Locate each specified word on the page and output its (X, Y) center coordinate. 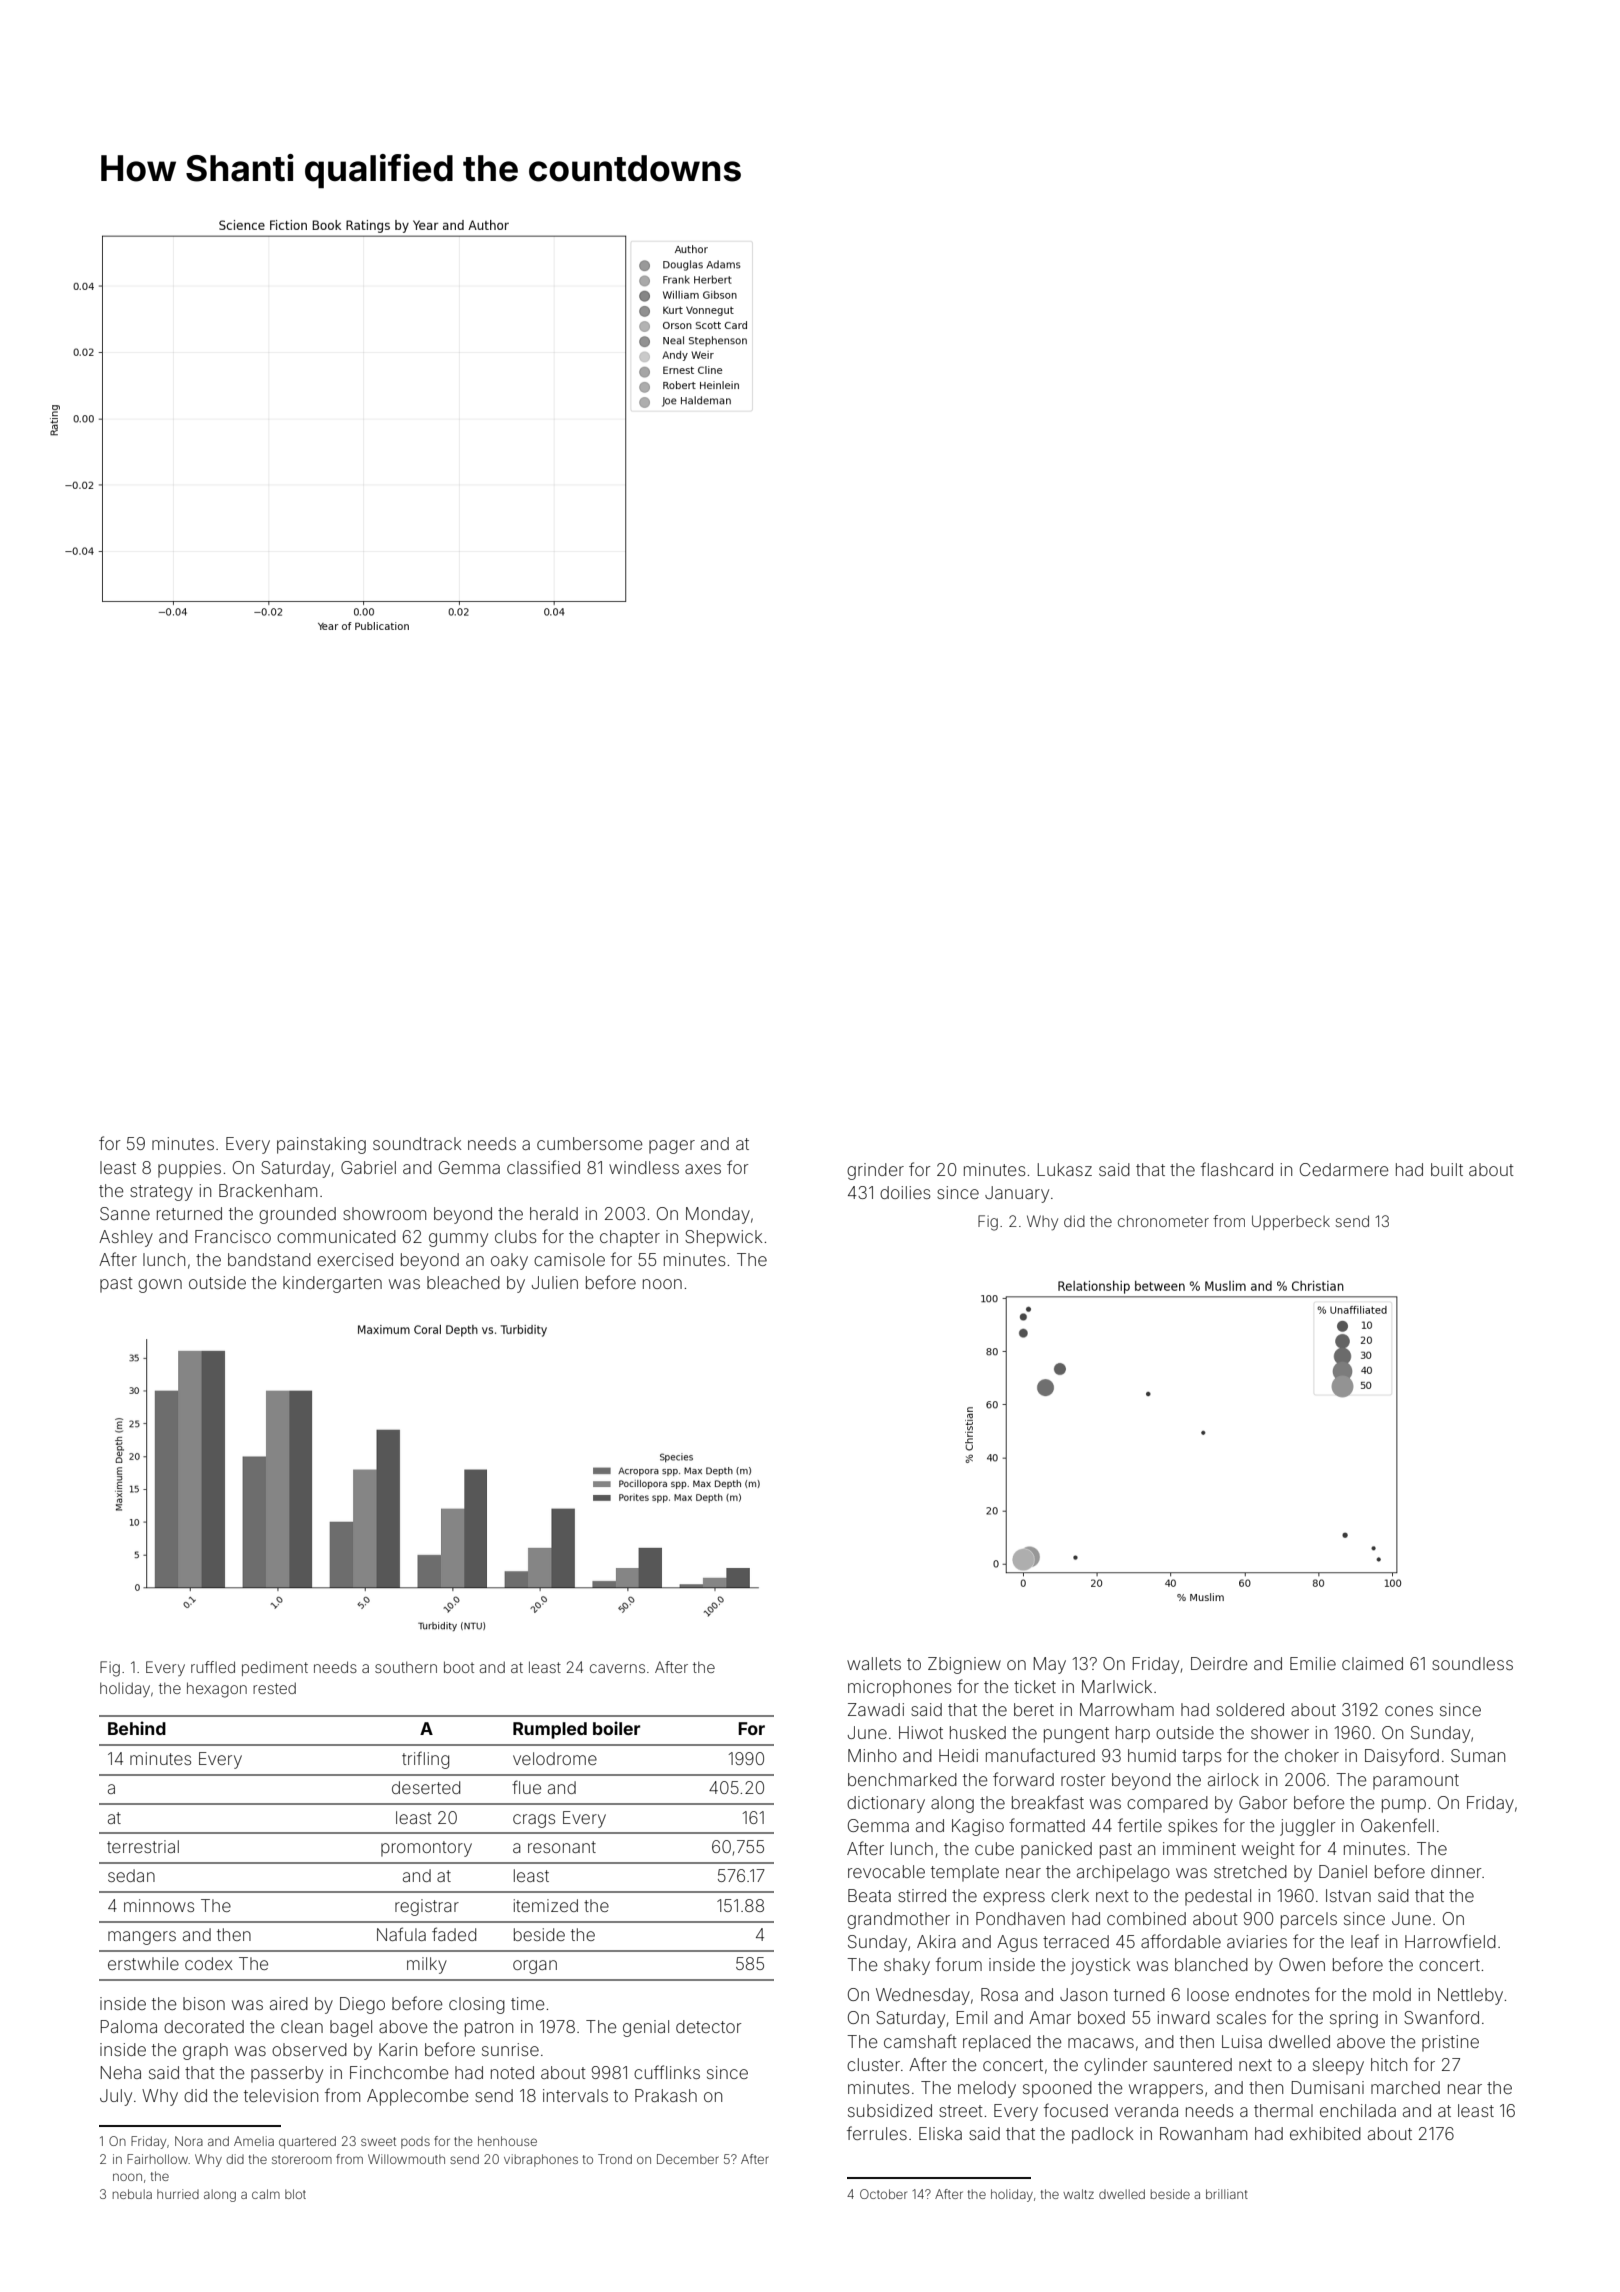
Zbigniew (964, 1665)
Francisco (233, 1236)
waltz (1078, 2194)
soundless (1472, 1663)
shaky (907, 1966)
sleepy (1338, 2066)
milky (427, 1965)
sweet (378, 2141)
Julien (555, 1282)
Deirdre (1219, 1663)
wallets (874, 1663)
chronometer (1163, 1221)
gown (160, 1286)
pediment (275, 1668)
